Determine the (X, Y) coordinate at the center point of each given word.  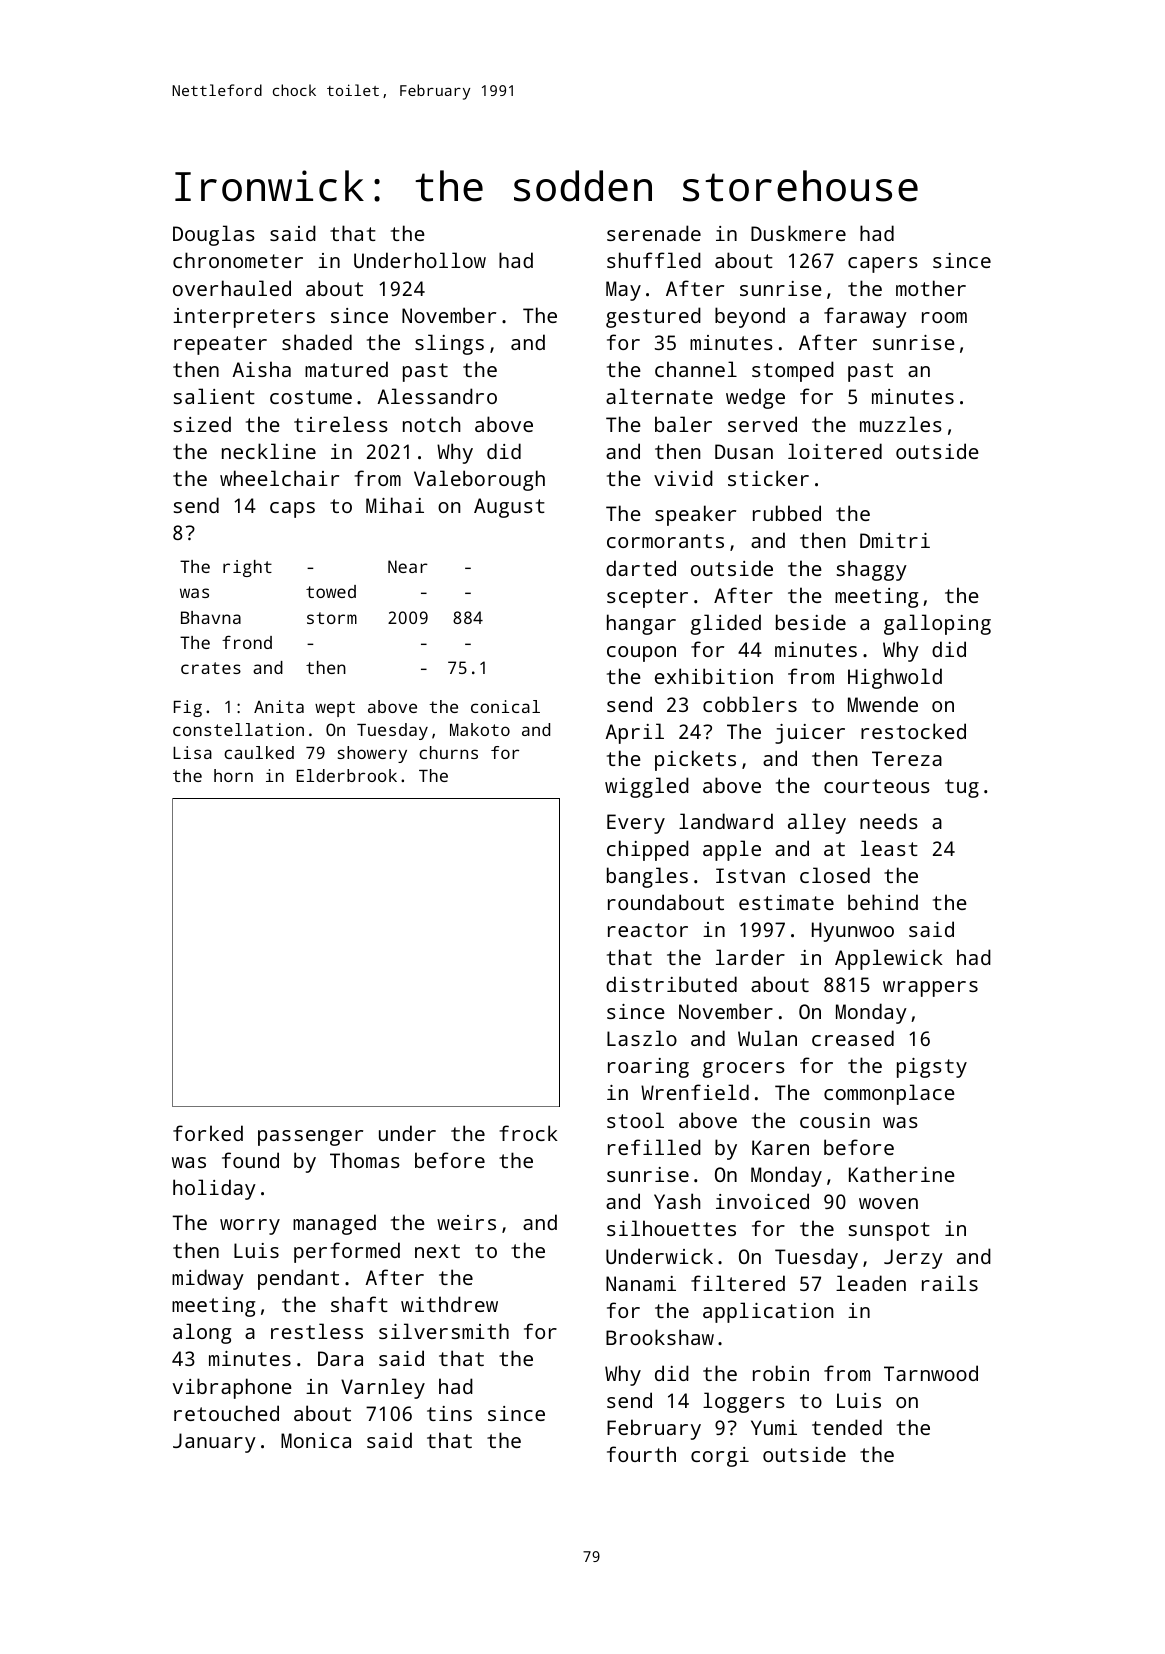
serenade (654, 233)
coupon (641, 654)
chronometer (238, 260)
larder (750, 957)
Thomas (365, 1160)
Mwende (883, 704)
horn (233, 775)
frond (247, 642)
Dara (340, 1358)
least (889, 848)
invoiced (762, 1201)
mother (931, 288)
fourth (641, 1454)
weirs (466, 1222)
